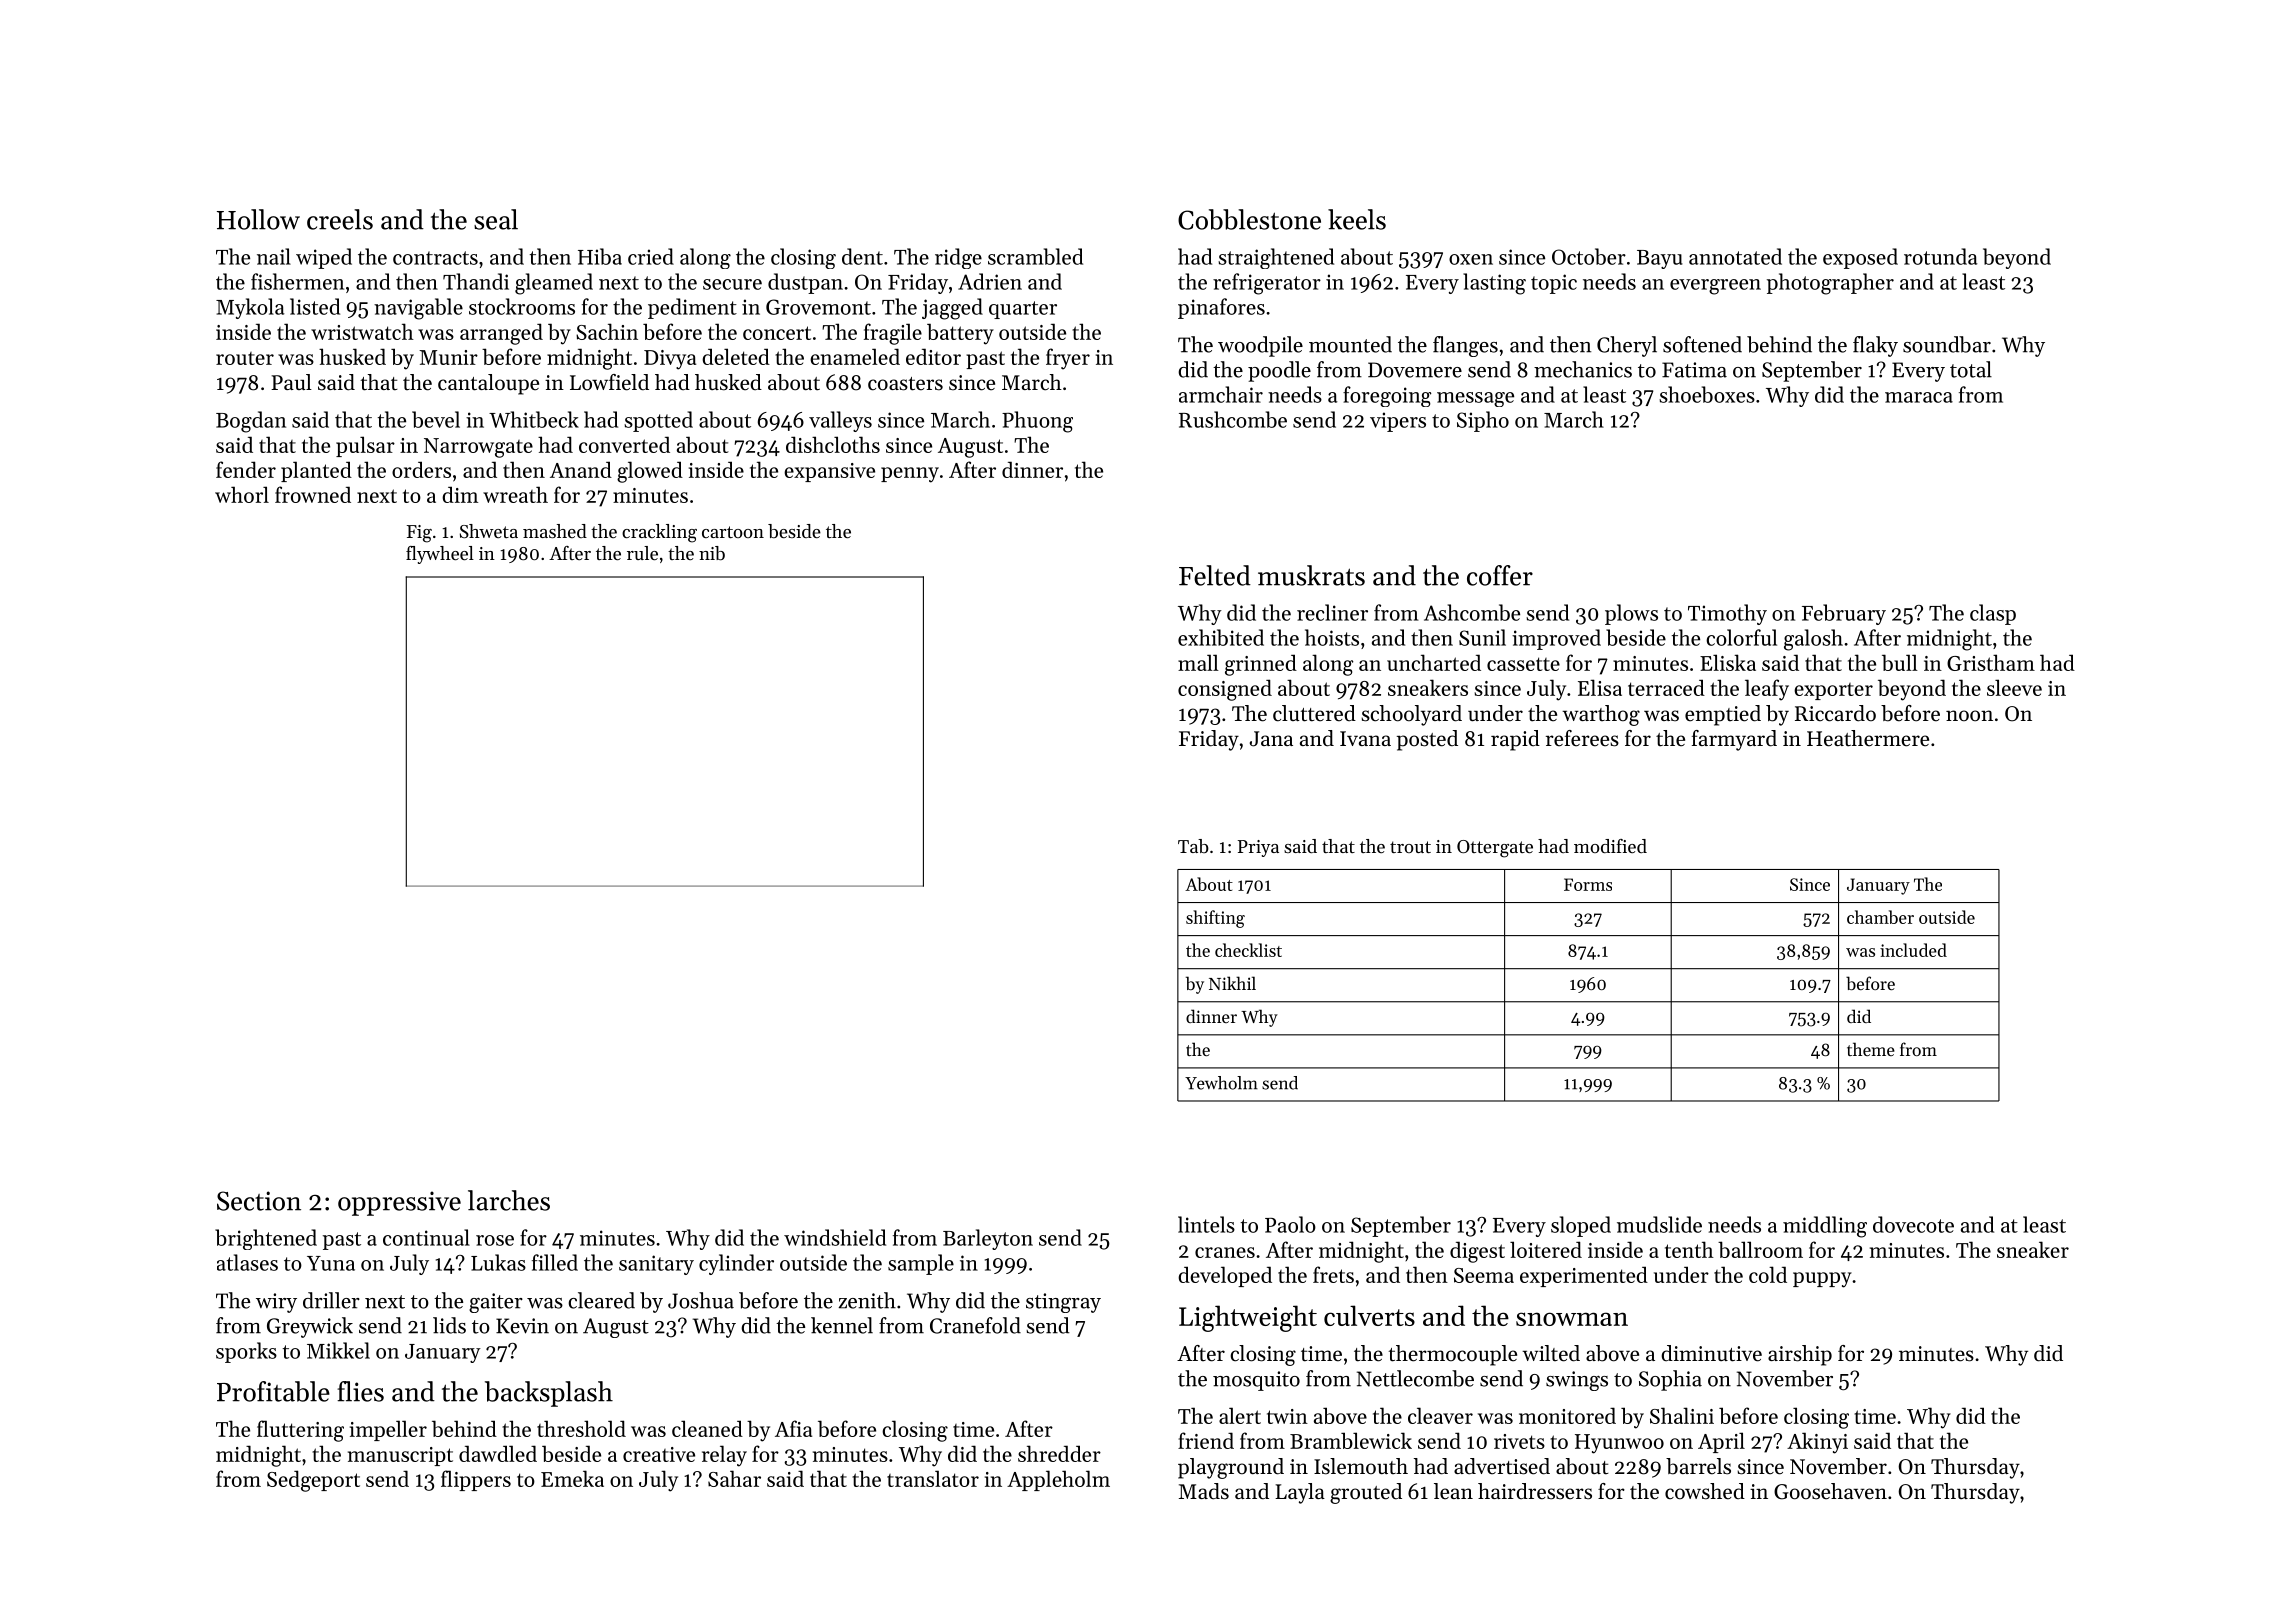 This document has height=1620, width=2292. I want to click on schoolyard, so click(1411, 715).
